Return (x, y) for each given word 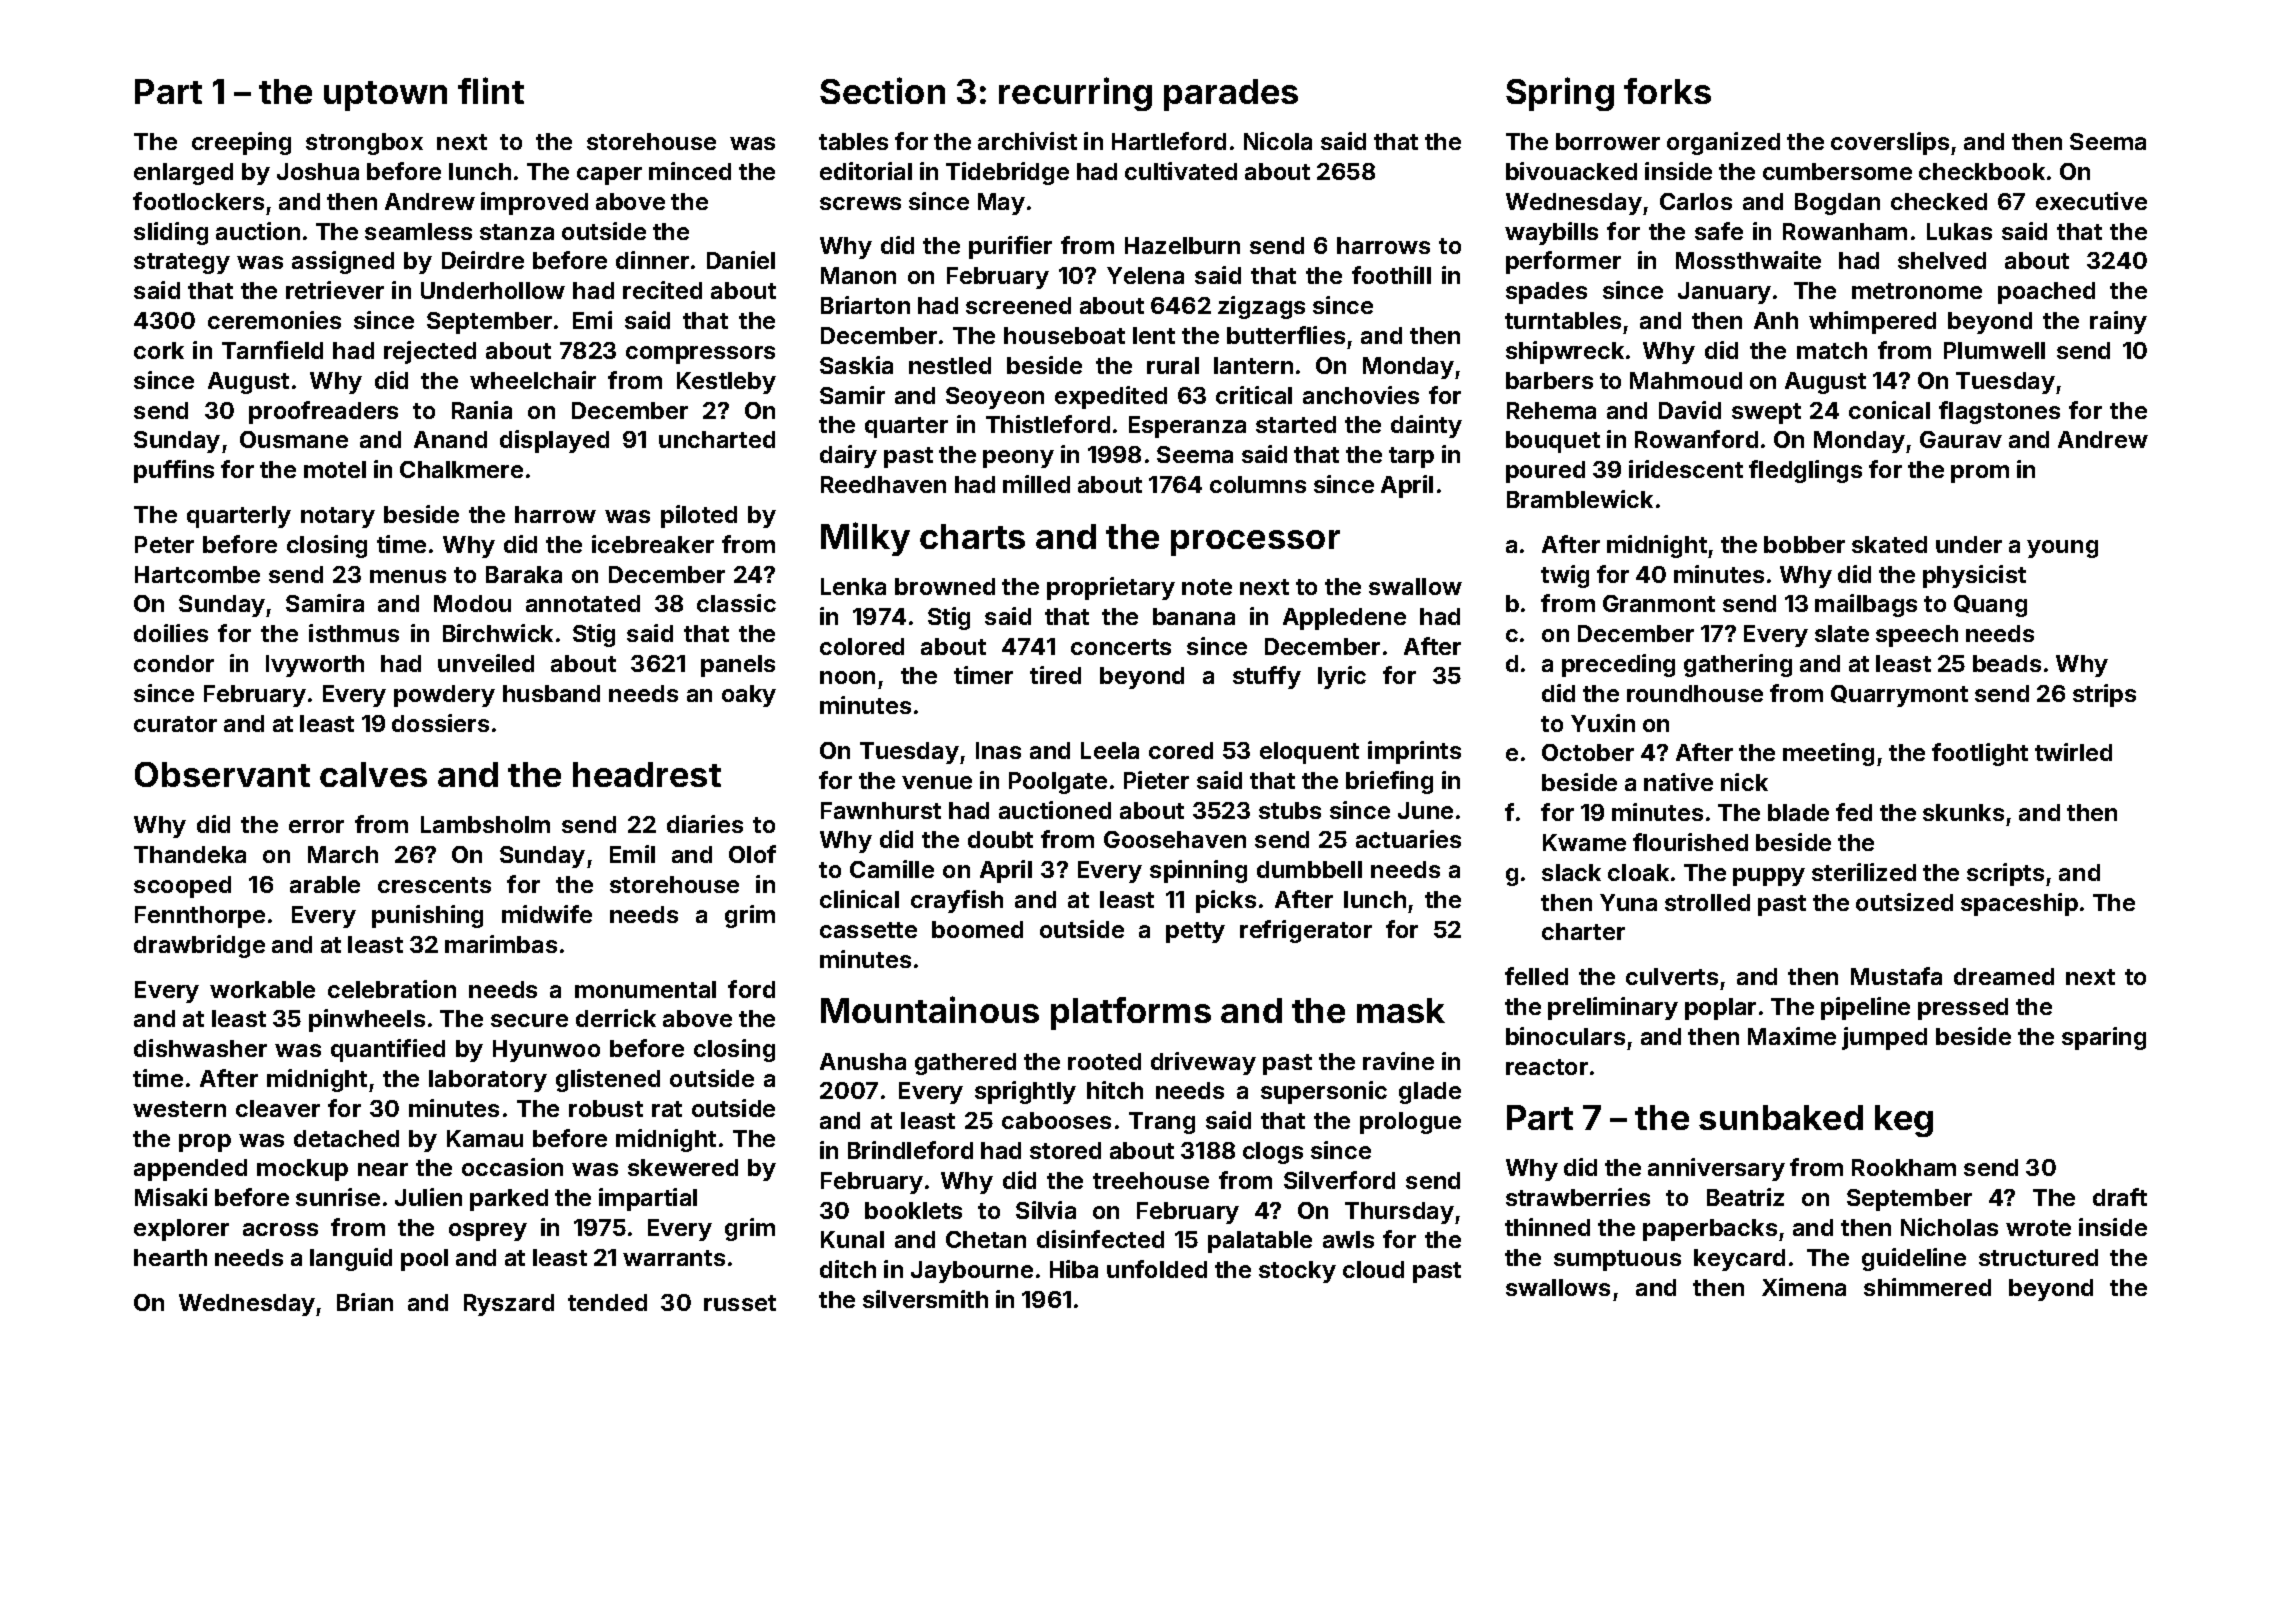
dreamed (2004, 976)
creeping (241, 143)
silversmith (925, 1299)
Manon (858, 275)
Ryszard (509, 1305)
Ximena (1804, 1287)
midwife (547, 914)
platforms (1131, 1013)
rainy (2118, 322)
